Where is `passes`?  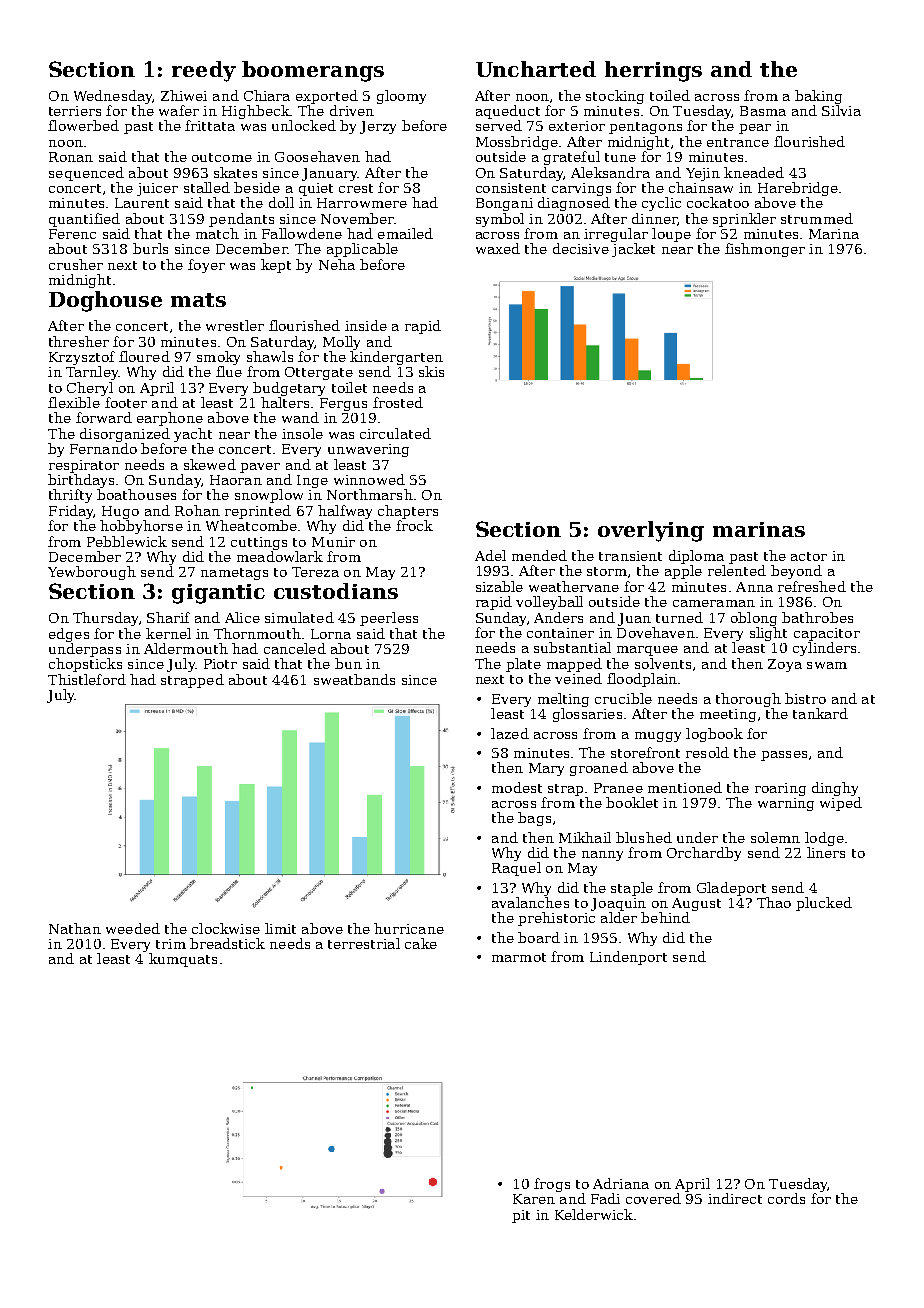
passes is located at coordinates (784, 756).
